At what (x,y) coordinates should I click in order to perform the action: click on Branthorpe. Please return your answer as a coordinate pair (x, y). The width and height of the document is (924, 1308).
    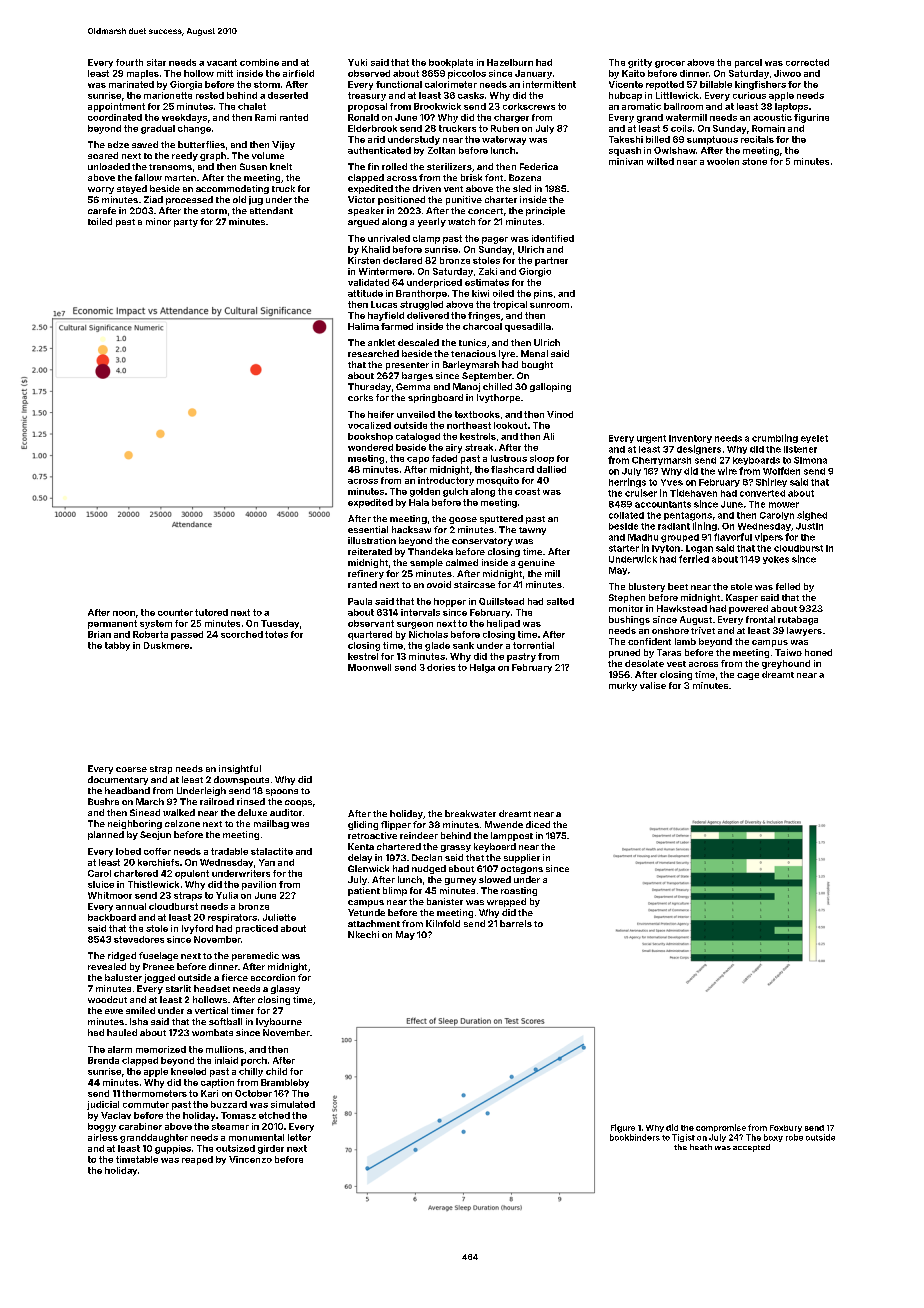
    Looking at the image, I should click on (421, 294).
